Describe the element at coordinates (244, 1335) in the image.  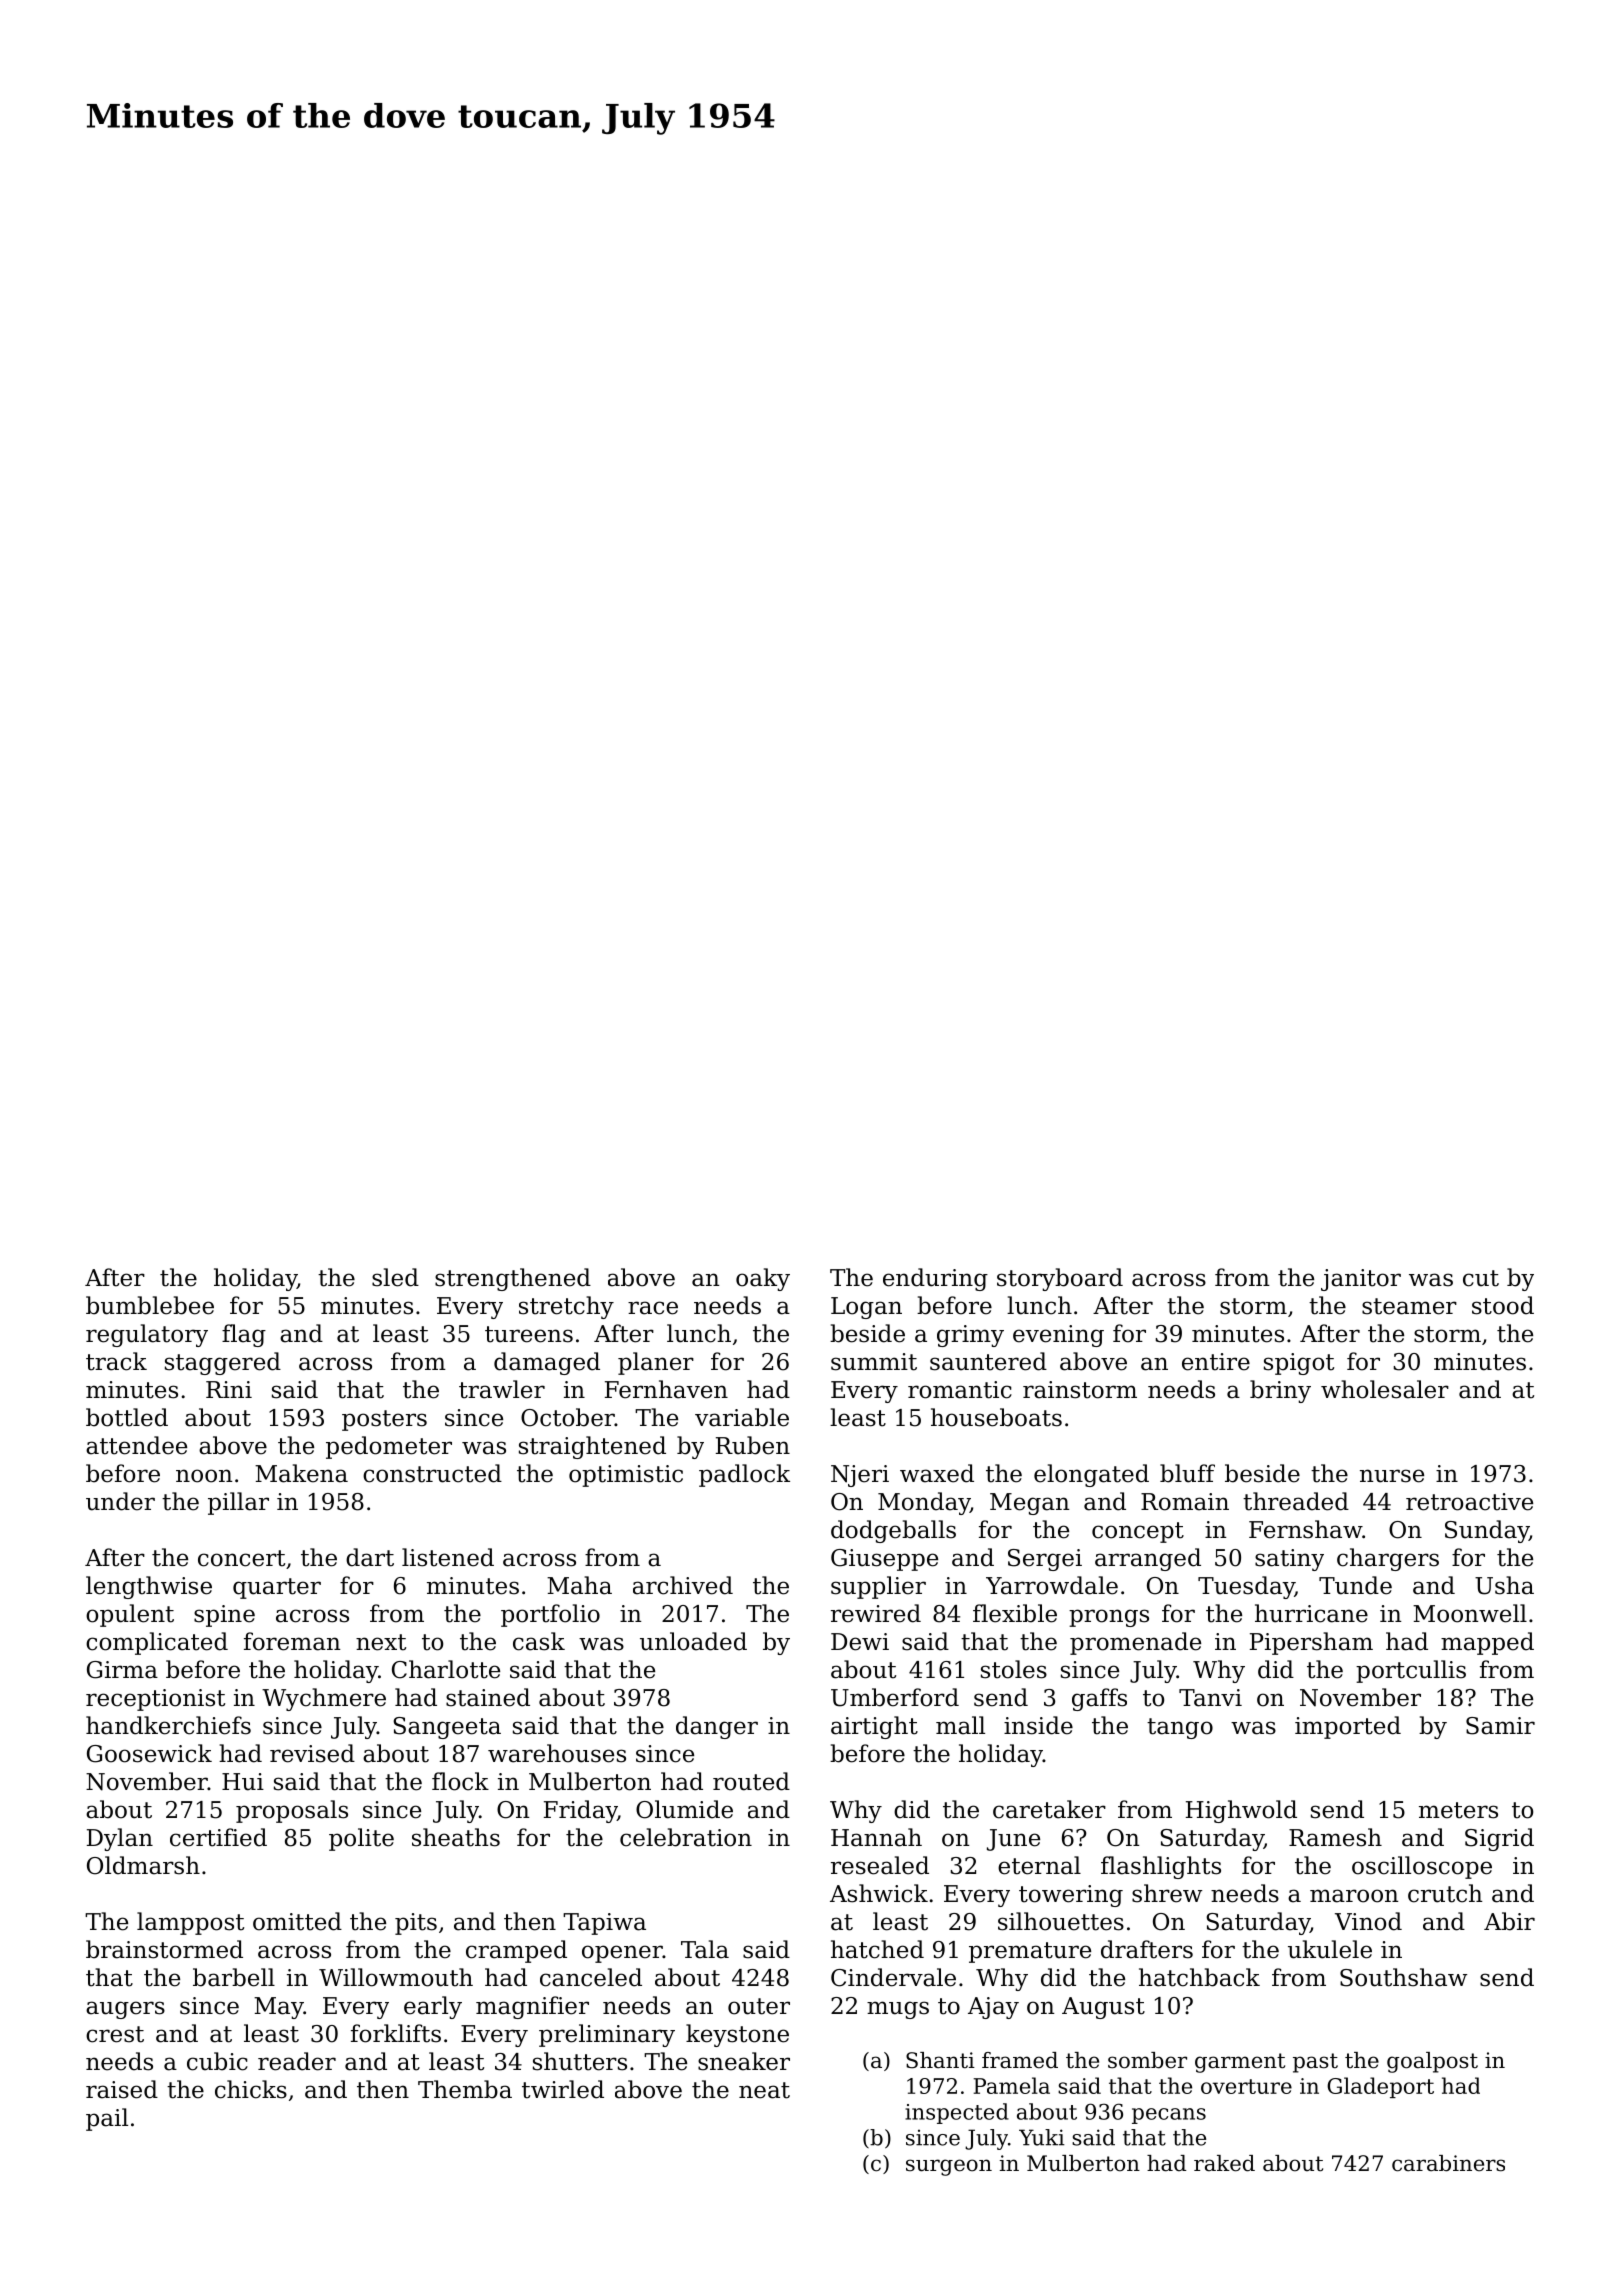
I see `flag` at that location.
